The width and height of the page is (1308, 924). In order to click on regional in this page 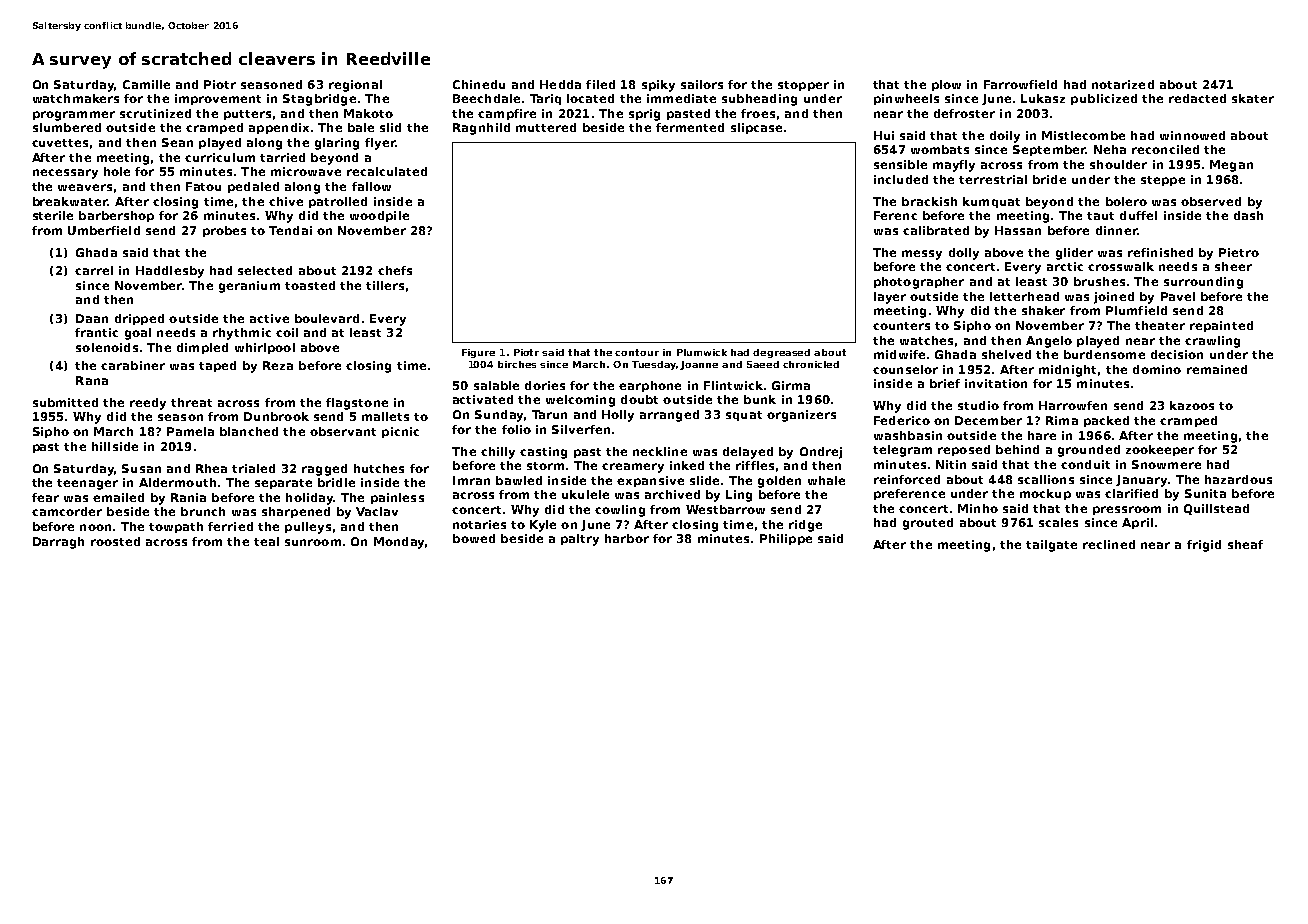, I will do `click(355, 86)`.
